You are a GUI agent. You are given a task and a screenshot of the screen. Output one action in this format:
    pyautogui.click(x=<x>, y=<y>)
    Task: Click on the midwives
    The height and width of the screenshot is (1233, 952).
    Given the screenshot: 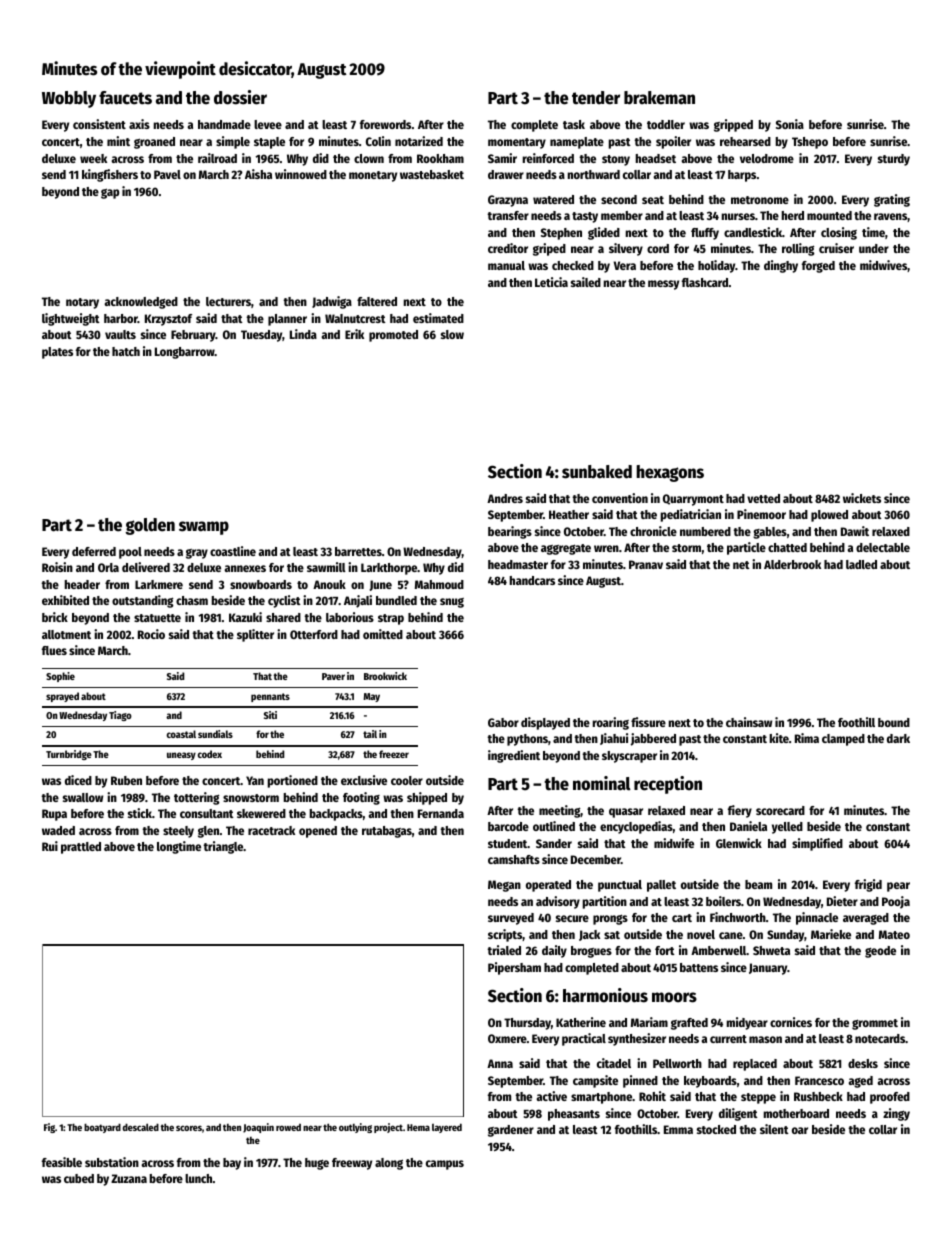 What is the action you would take?
    pyautogui.click(x=883, y=265)
